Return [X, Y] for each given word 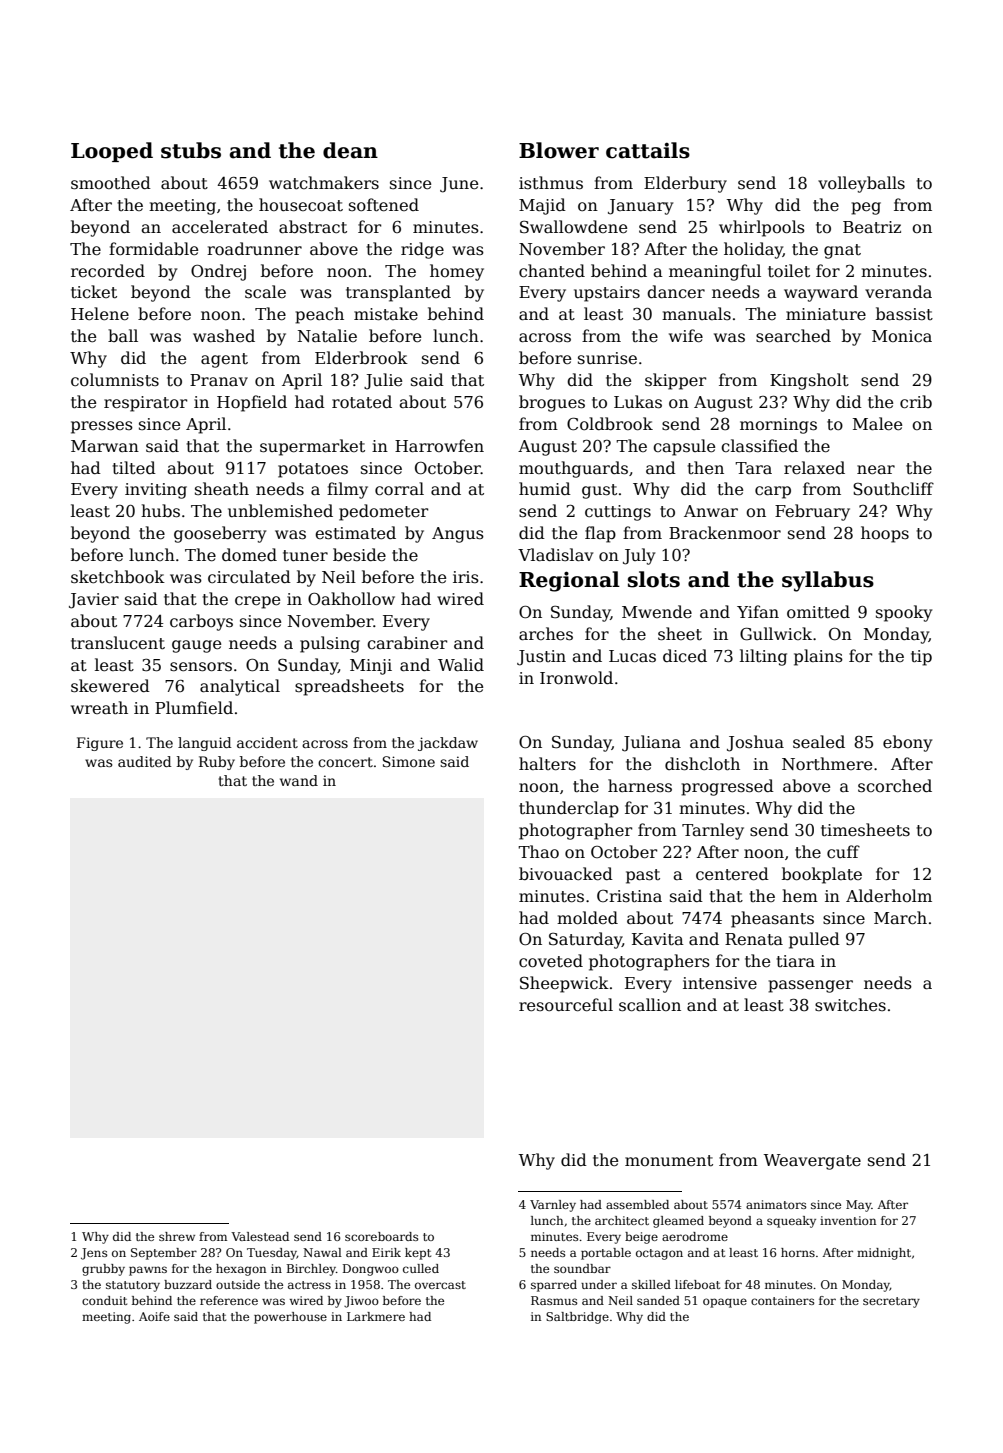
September [164, 1254]
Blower [559, 150]
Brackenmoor [725, 533]
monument [669, 1161]
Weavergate [812, 1162]
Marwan [105, 446]
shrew [177, 1236]
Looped [112, 152]
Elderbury [685, 184]
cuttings [618, 513]
